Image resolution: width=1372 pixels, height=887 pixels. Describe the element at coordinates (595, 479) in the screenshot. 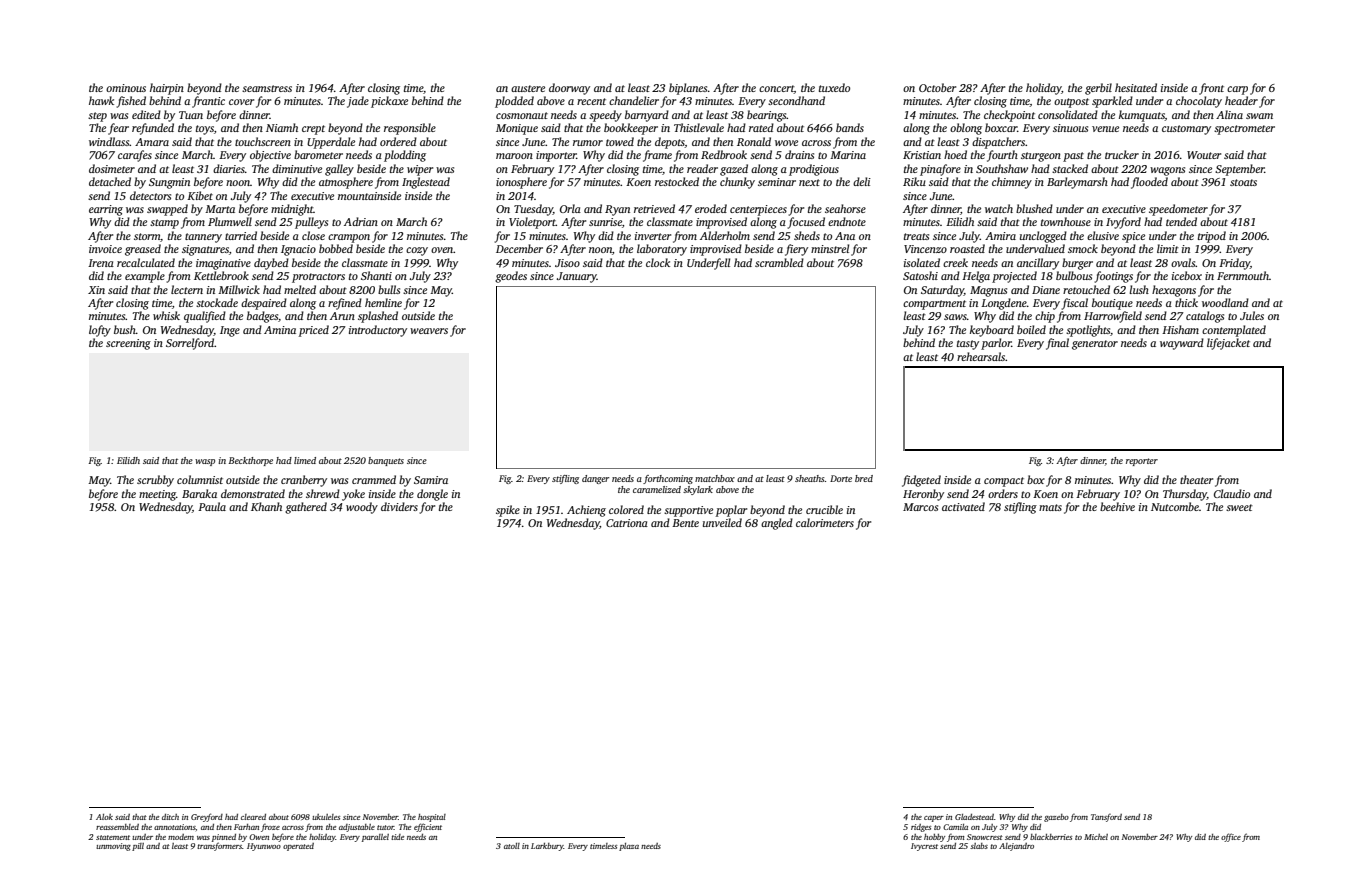

I see `danger` at that location.
